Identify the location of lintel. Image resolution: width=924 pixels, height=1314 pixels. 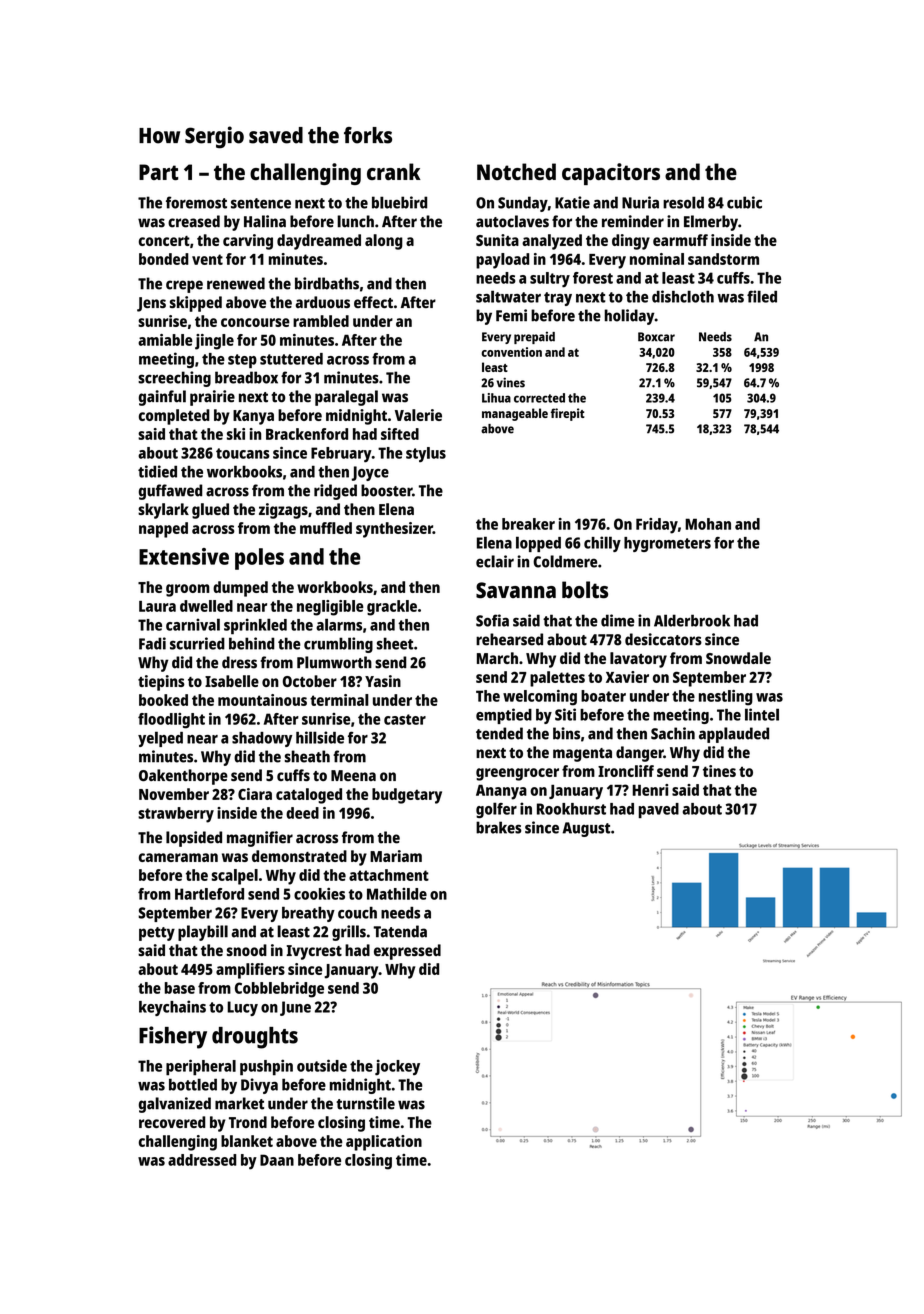
(762, 714).
